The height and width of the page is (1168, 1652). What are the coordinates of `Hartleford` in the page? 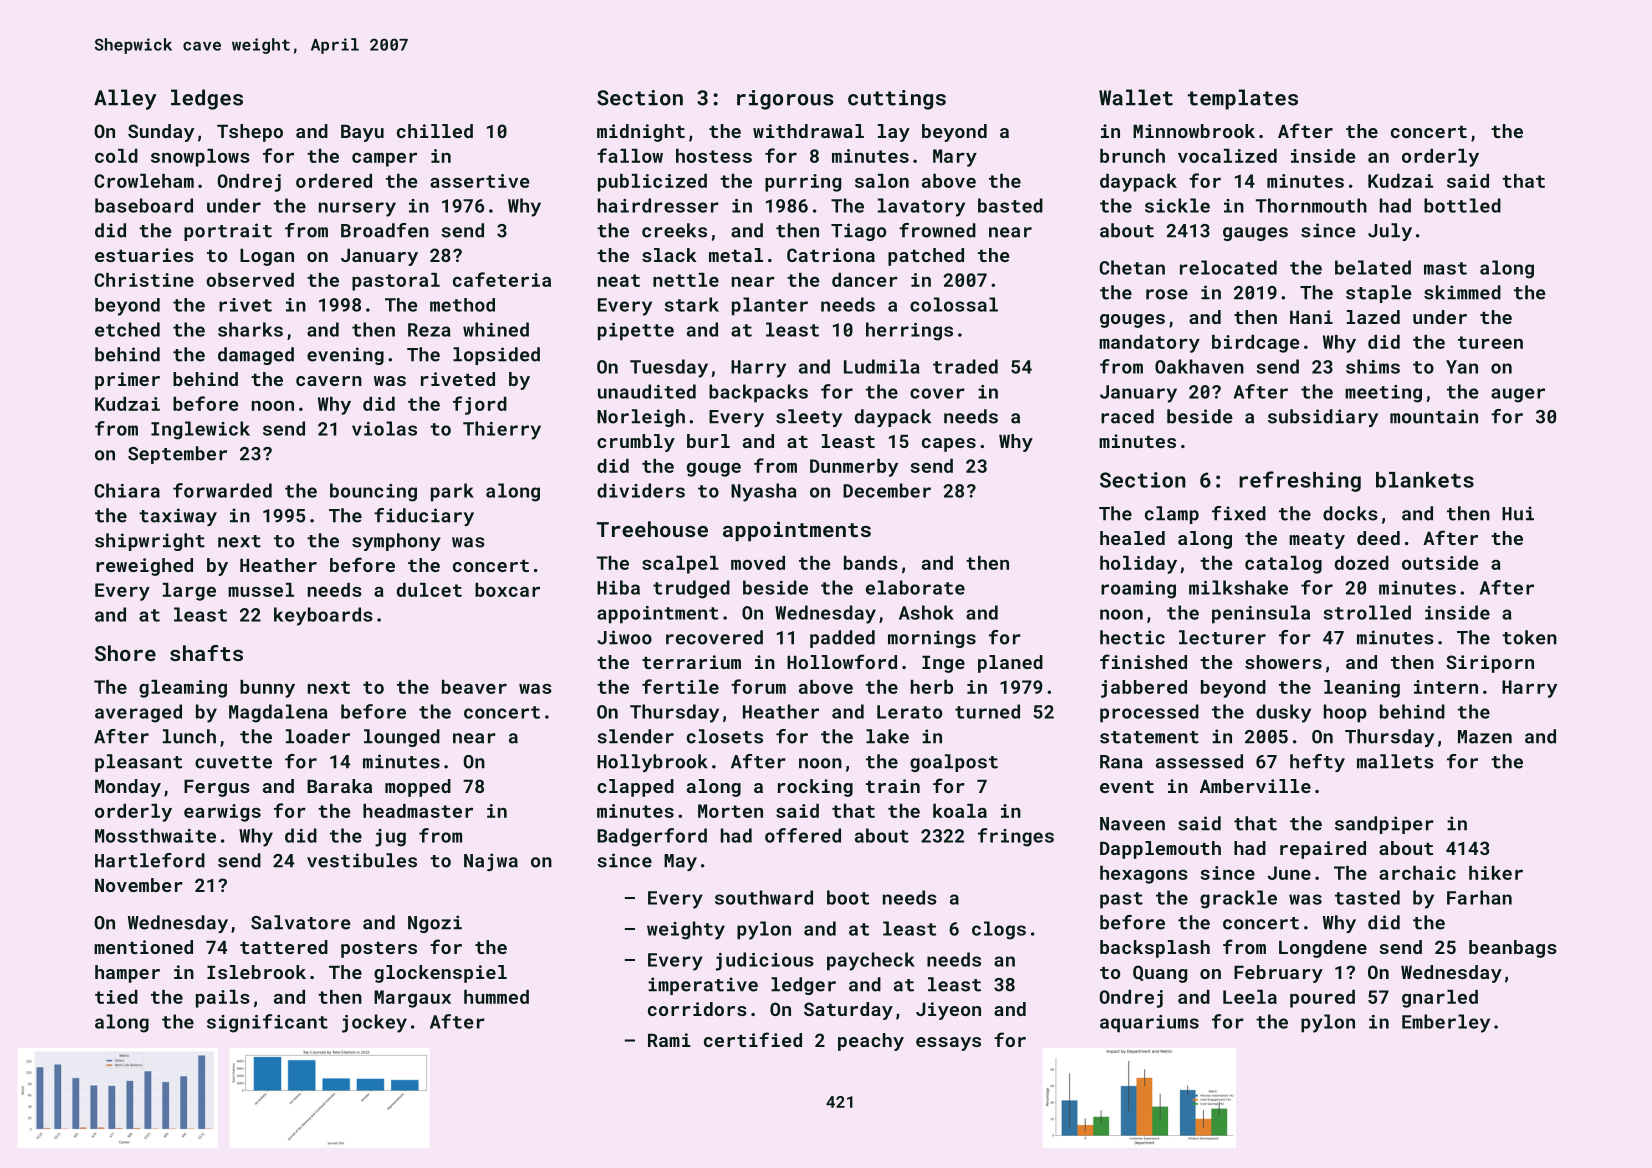 It's located at (150, 860).
